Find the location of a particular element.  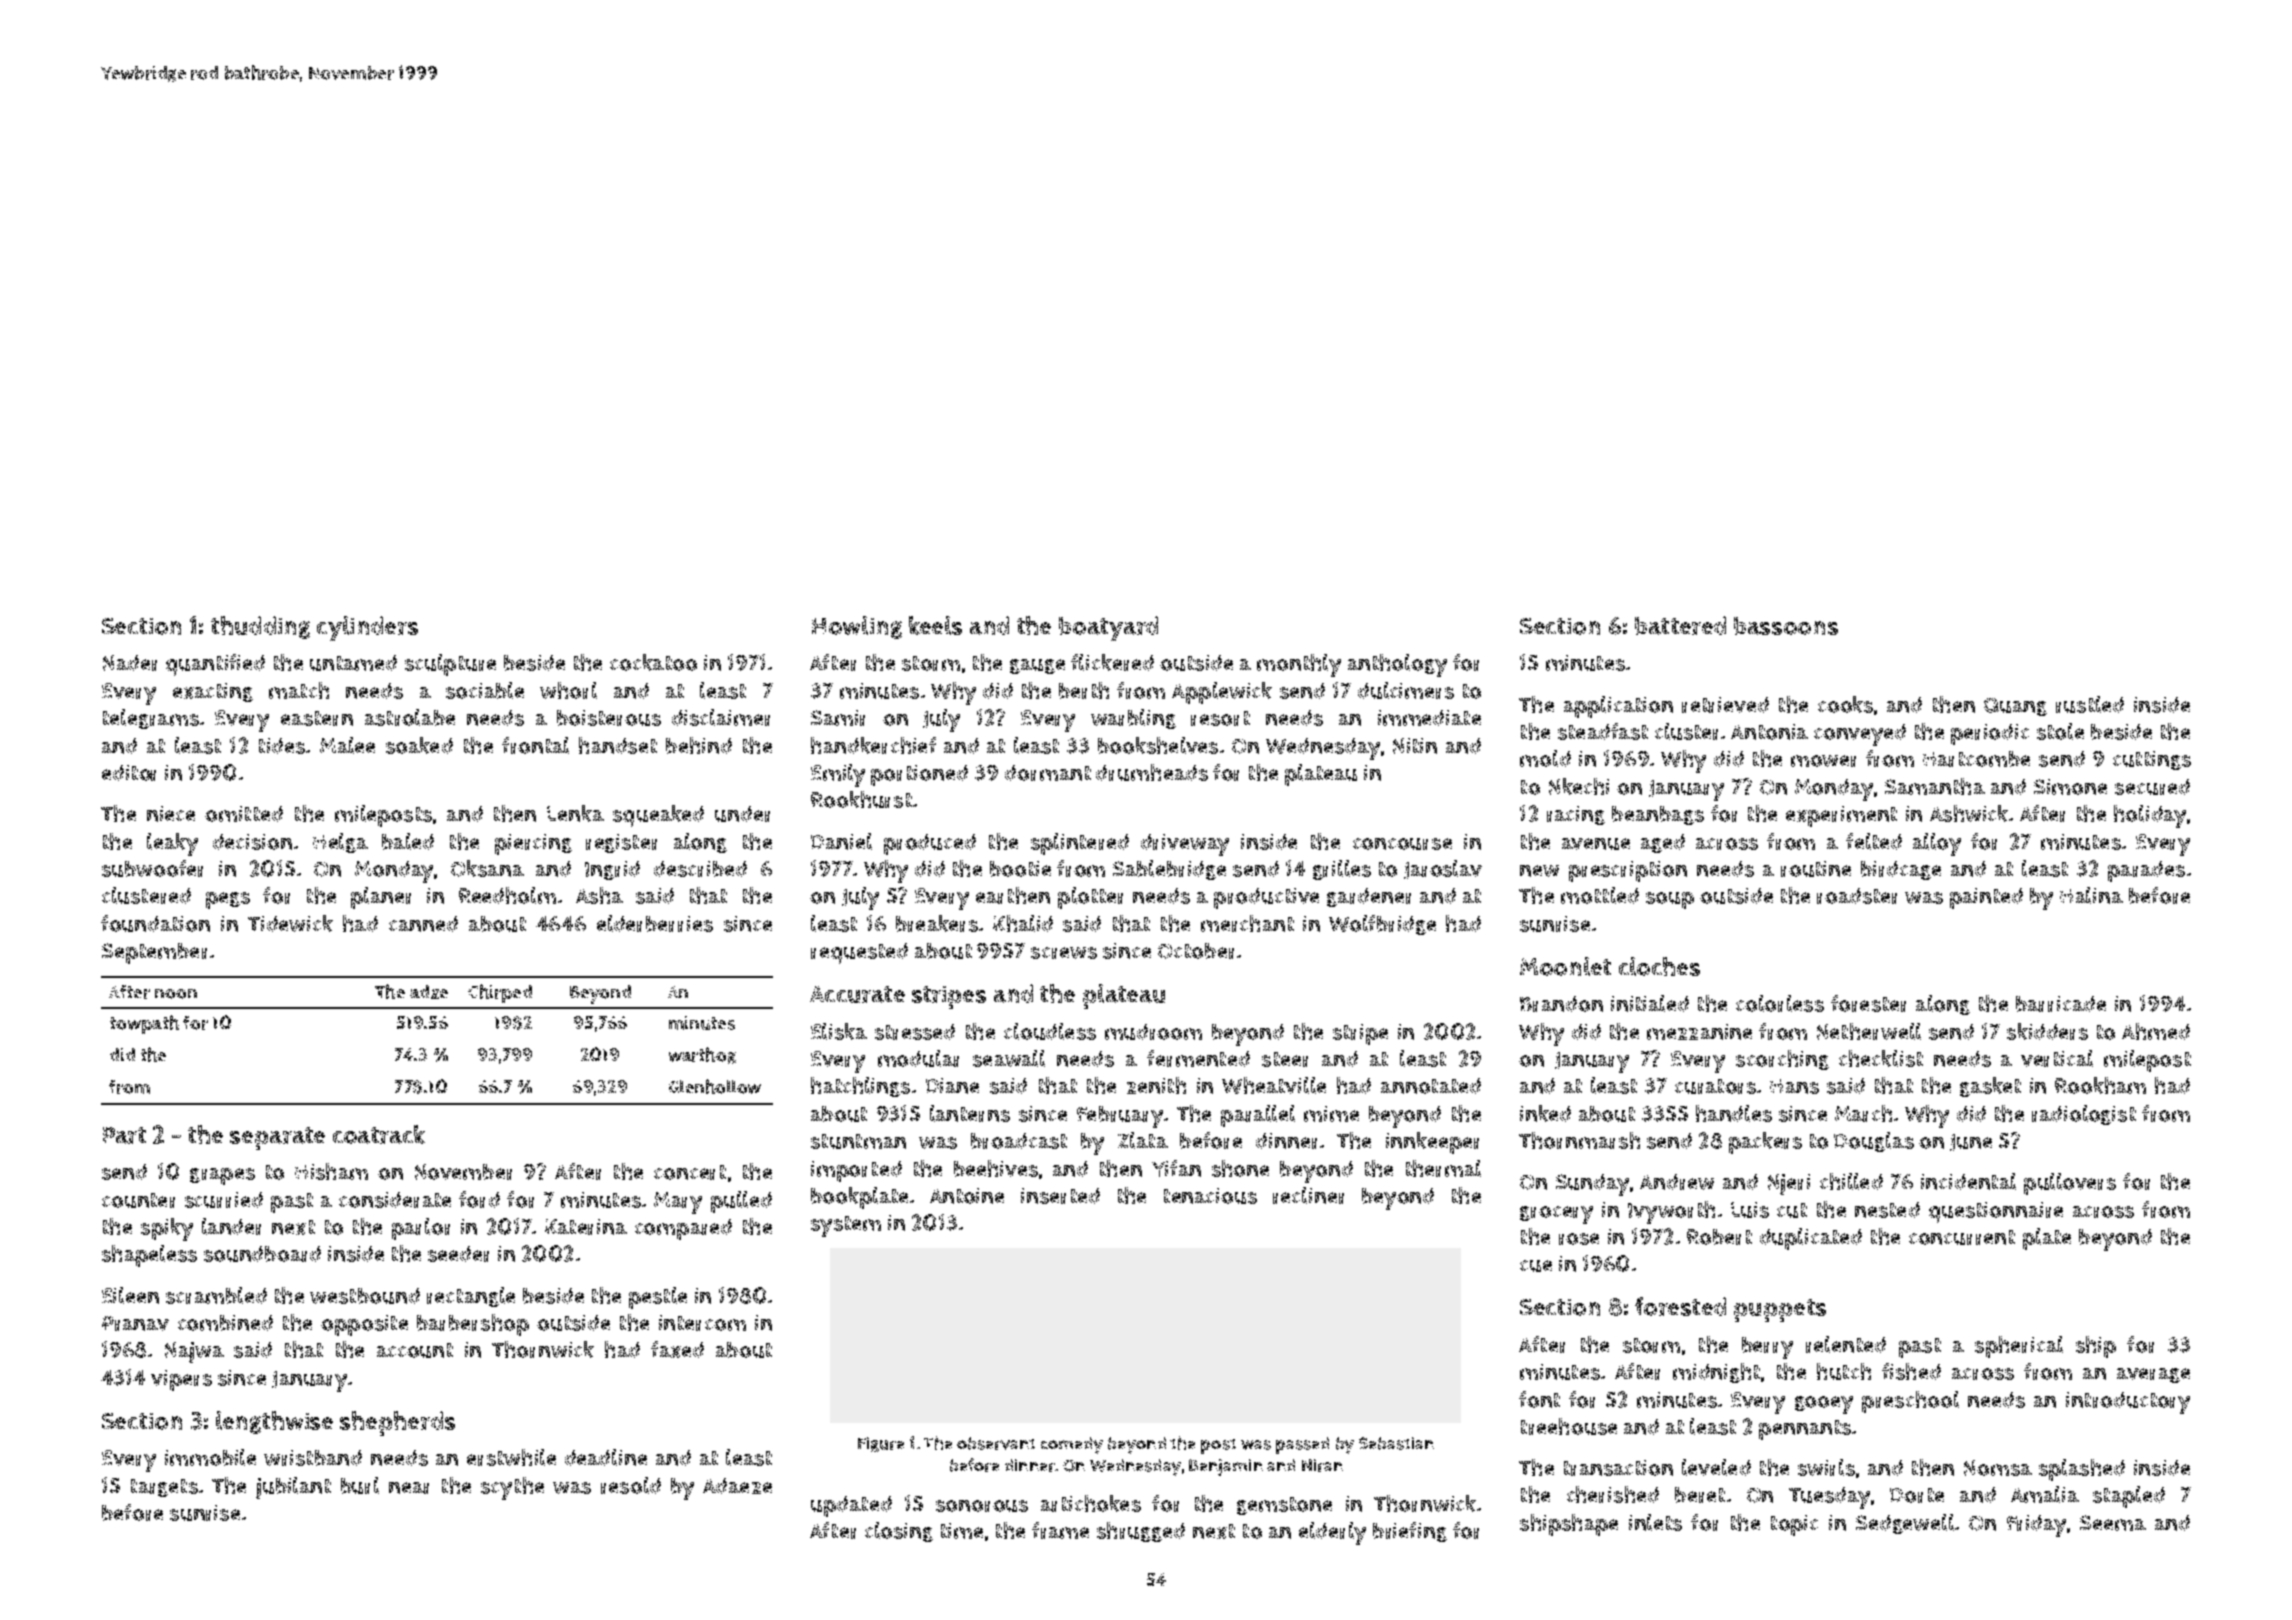

forester is located at coordinates (1868, 1003).
